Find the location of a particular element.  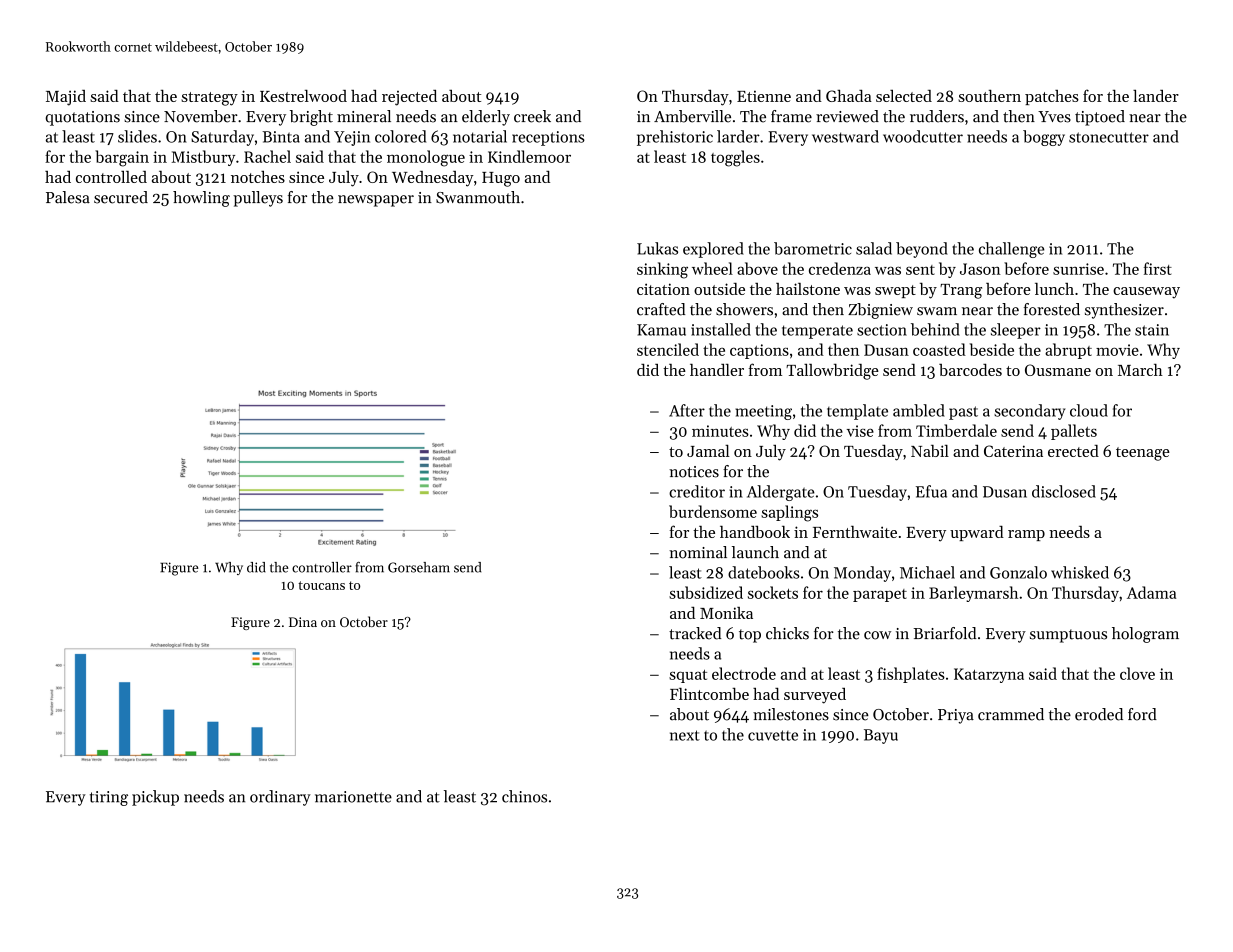

controller is located at coordinates (322, 567).
